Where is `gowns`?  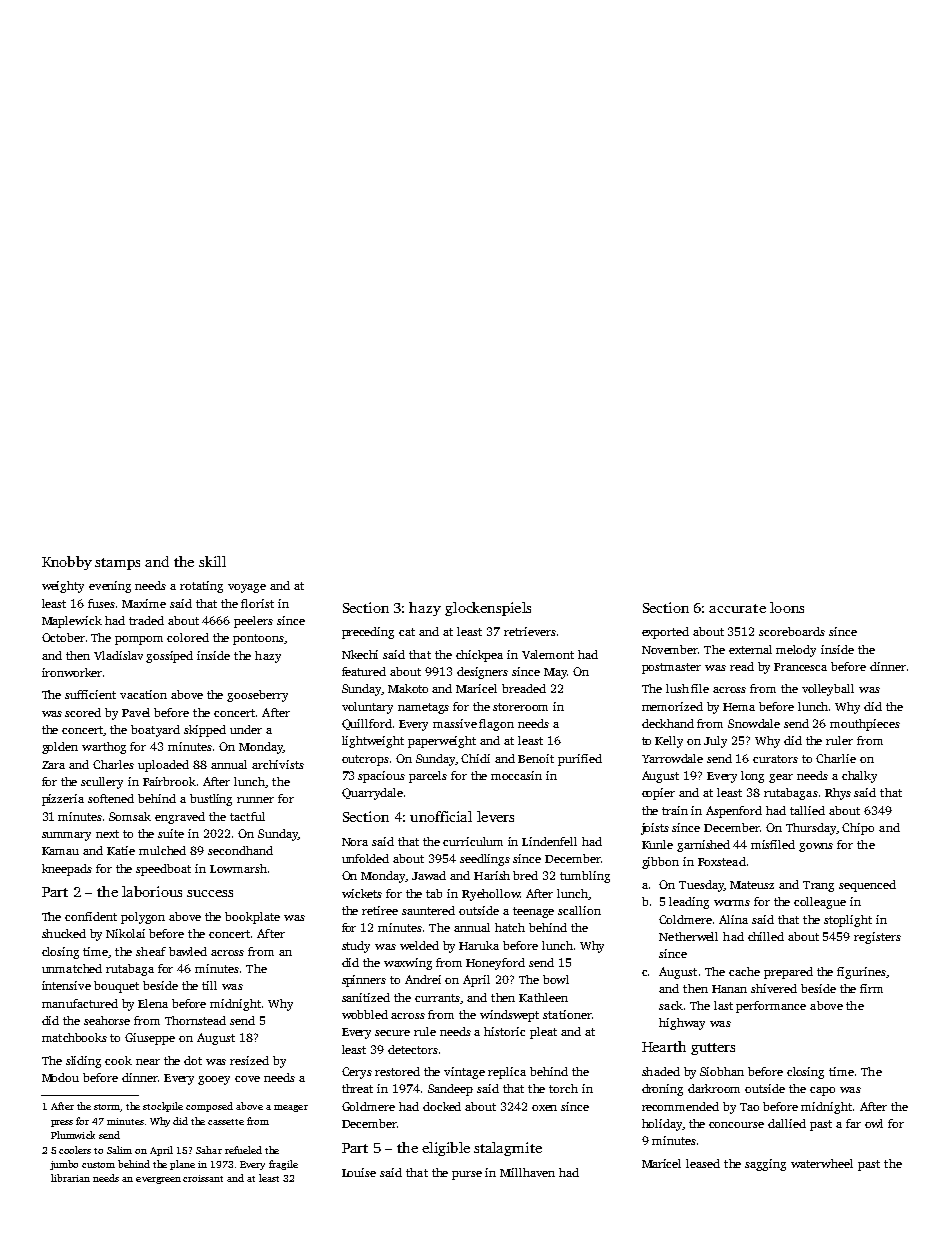
gowns is located at coordinates (816, 847).
